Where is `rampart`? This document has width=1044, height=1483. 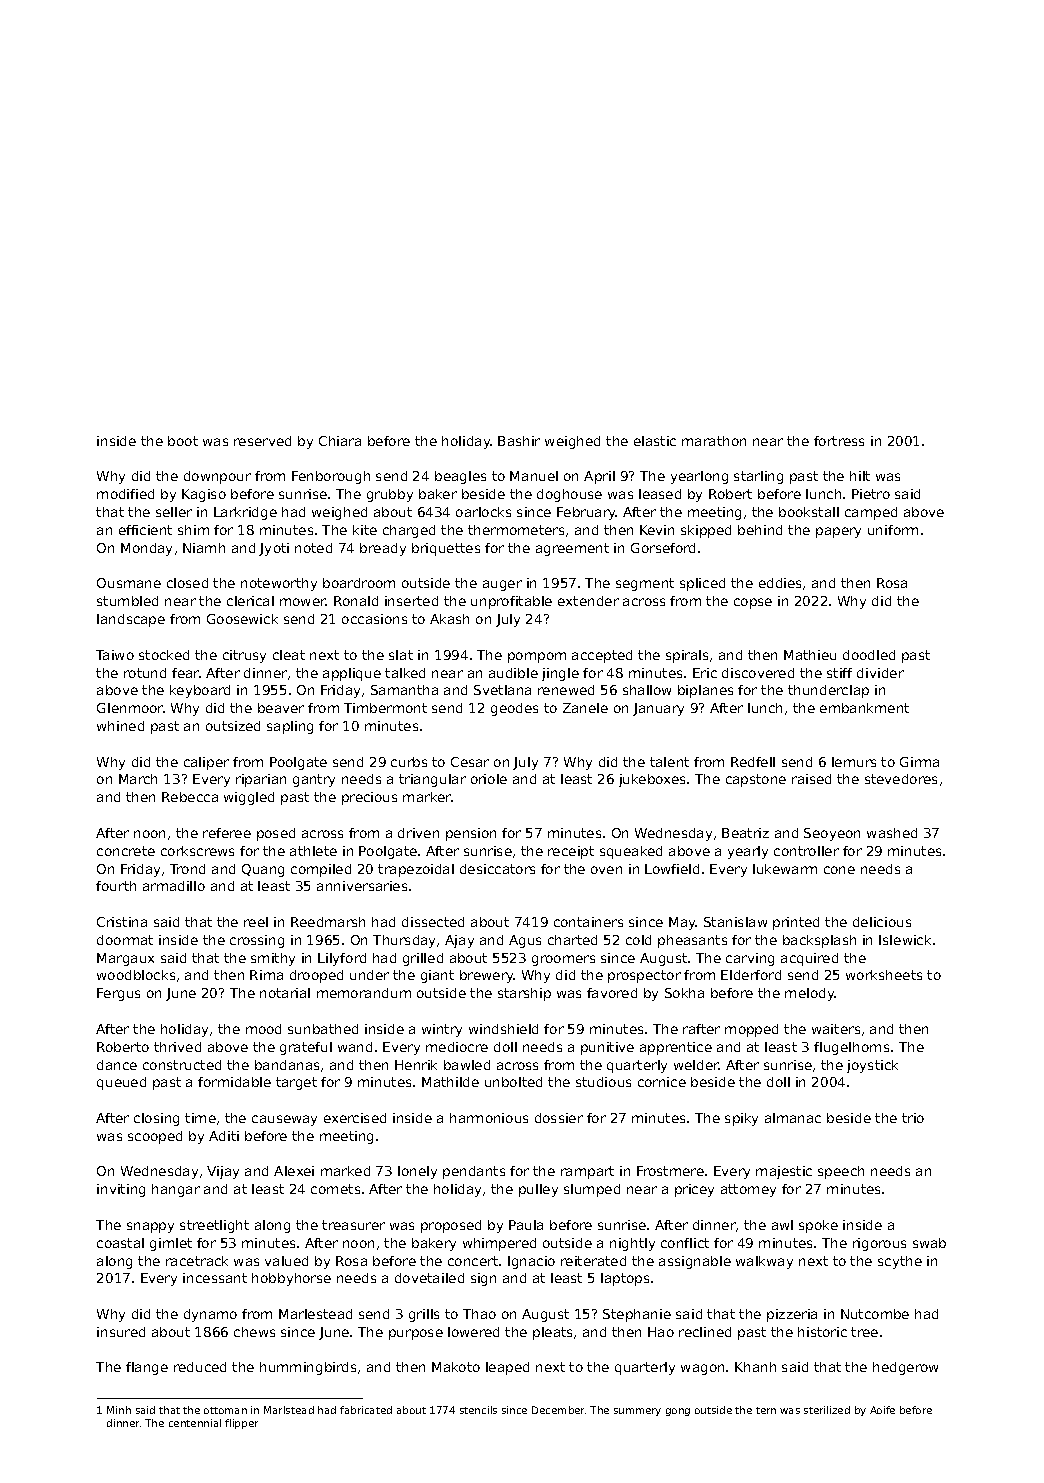
rampart is located at coordinates (587, 1172).
